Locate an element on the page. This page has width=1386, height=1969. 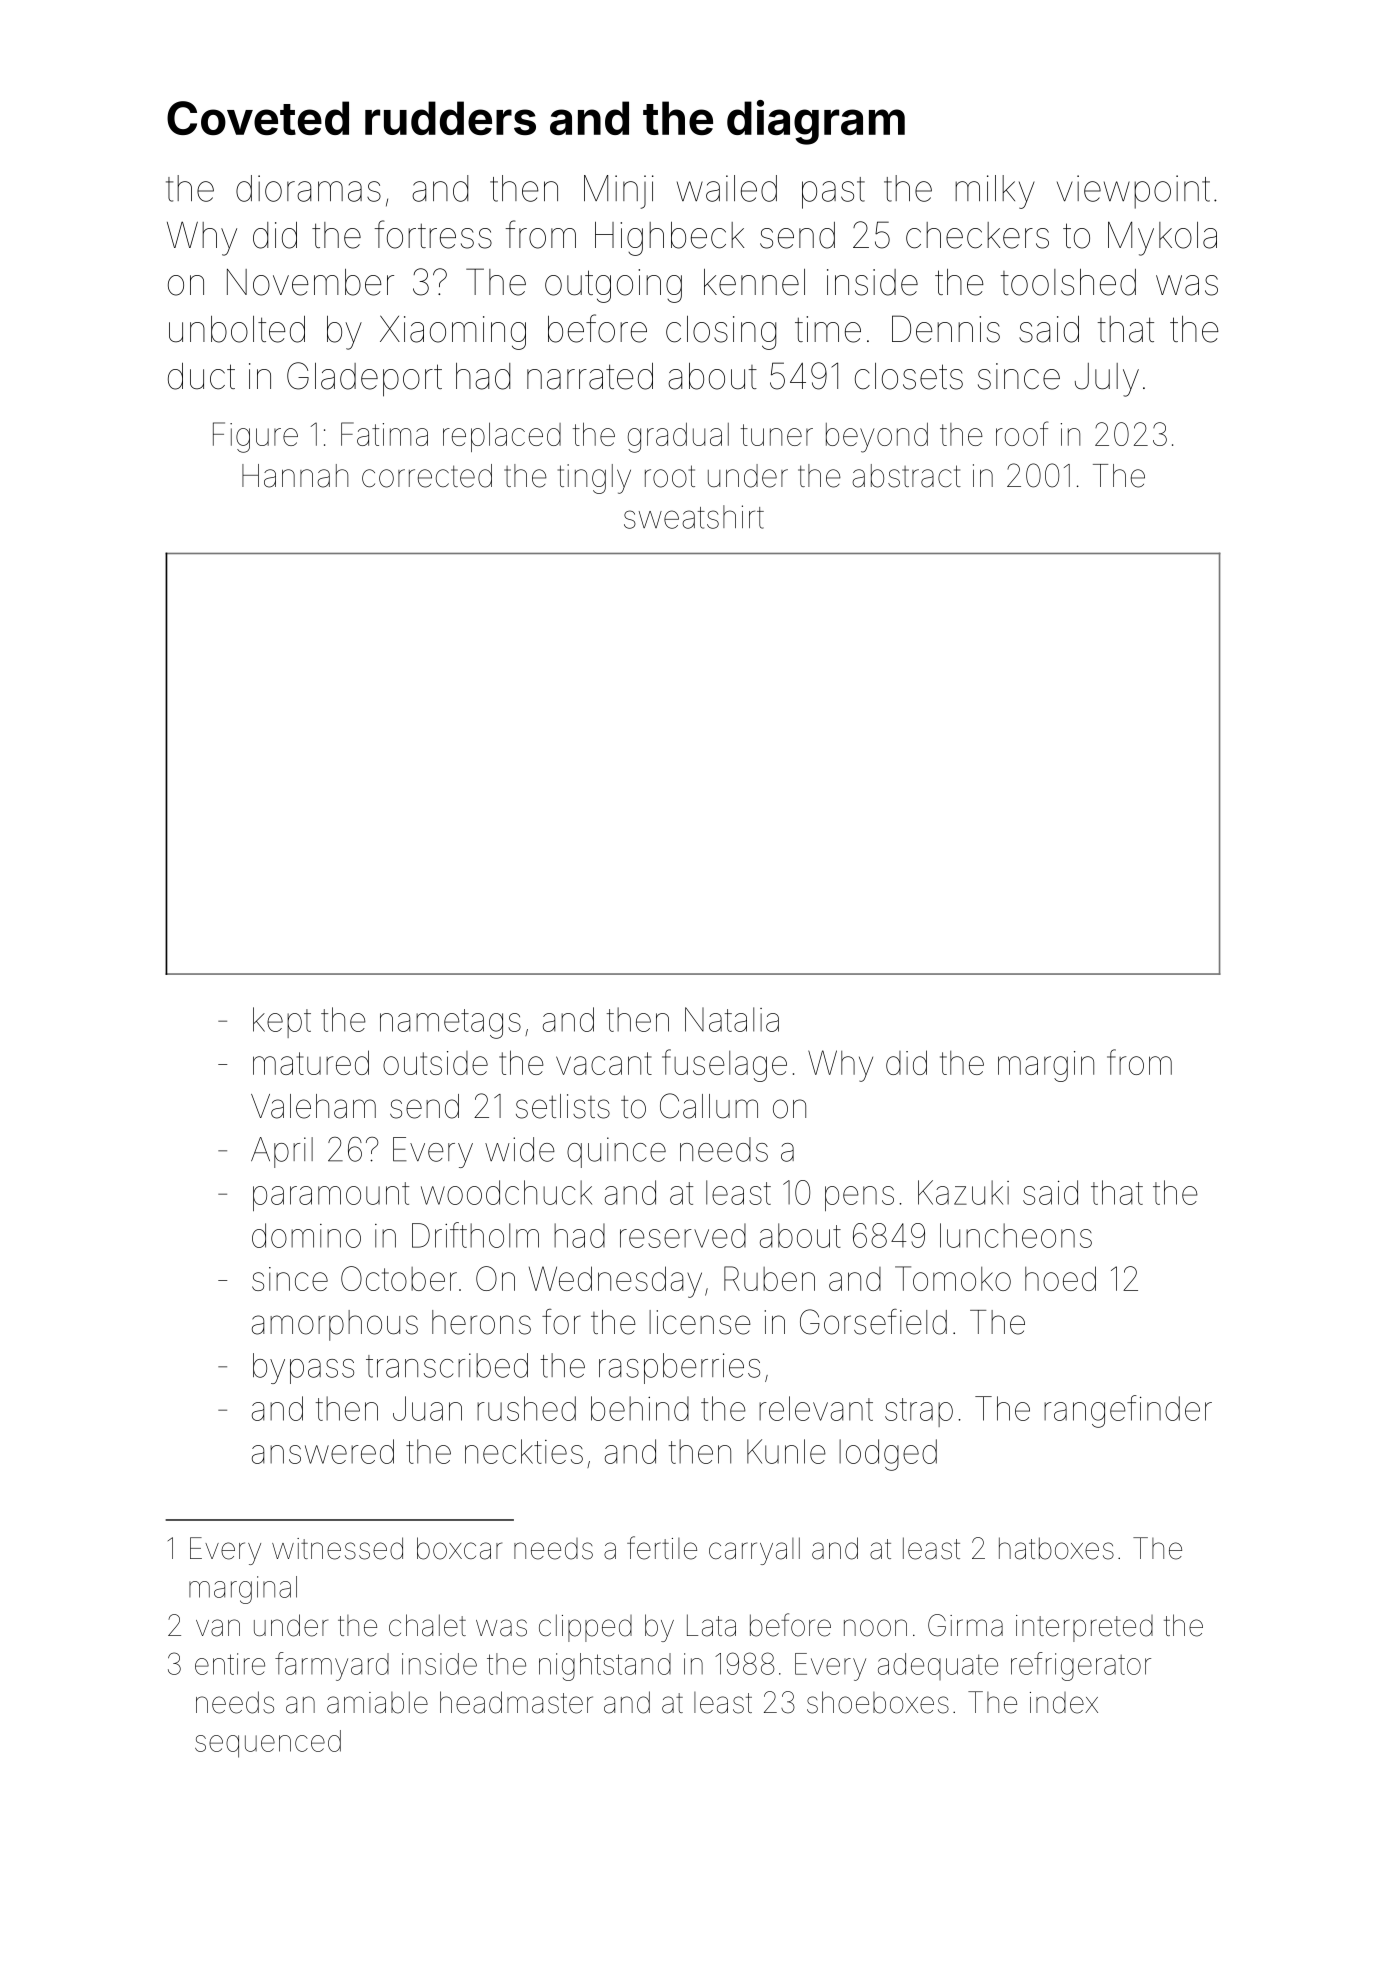
outside is located at coordinates (435, 1063).
